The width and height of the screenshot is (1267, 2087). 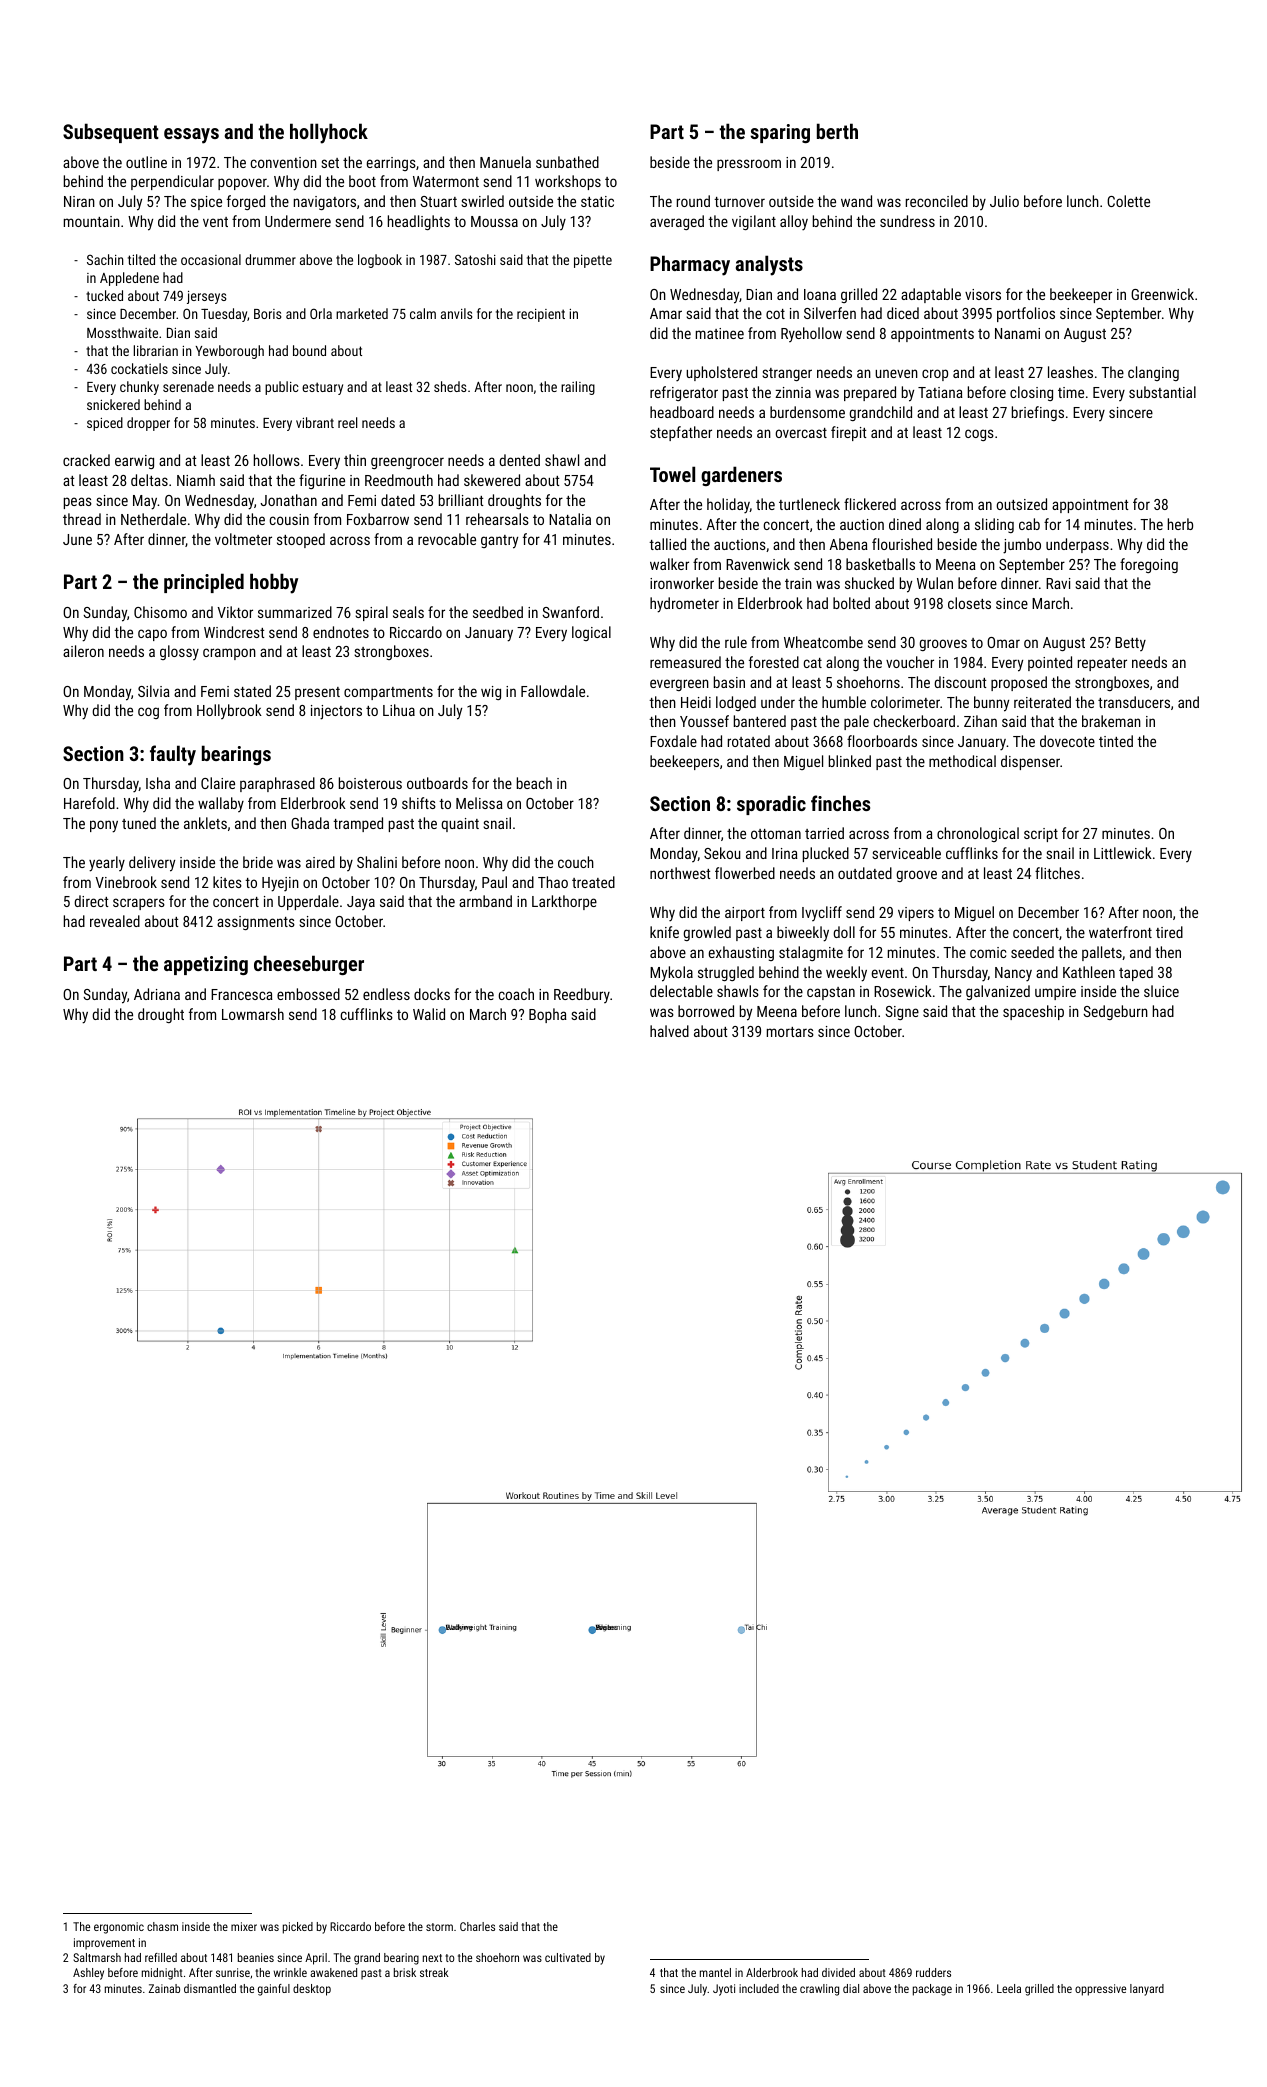 What do you see at coordinates (244, 1926) in the screenshot?
I see `mixer` at bounding box center [244, 1926].
